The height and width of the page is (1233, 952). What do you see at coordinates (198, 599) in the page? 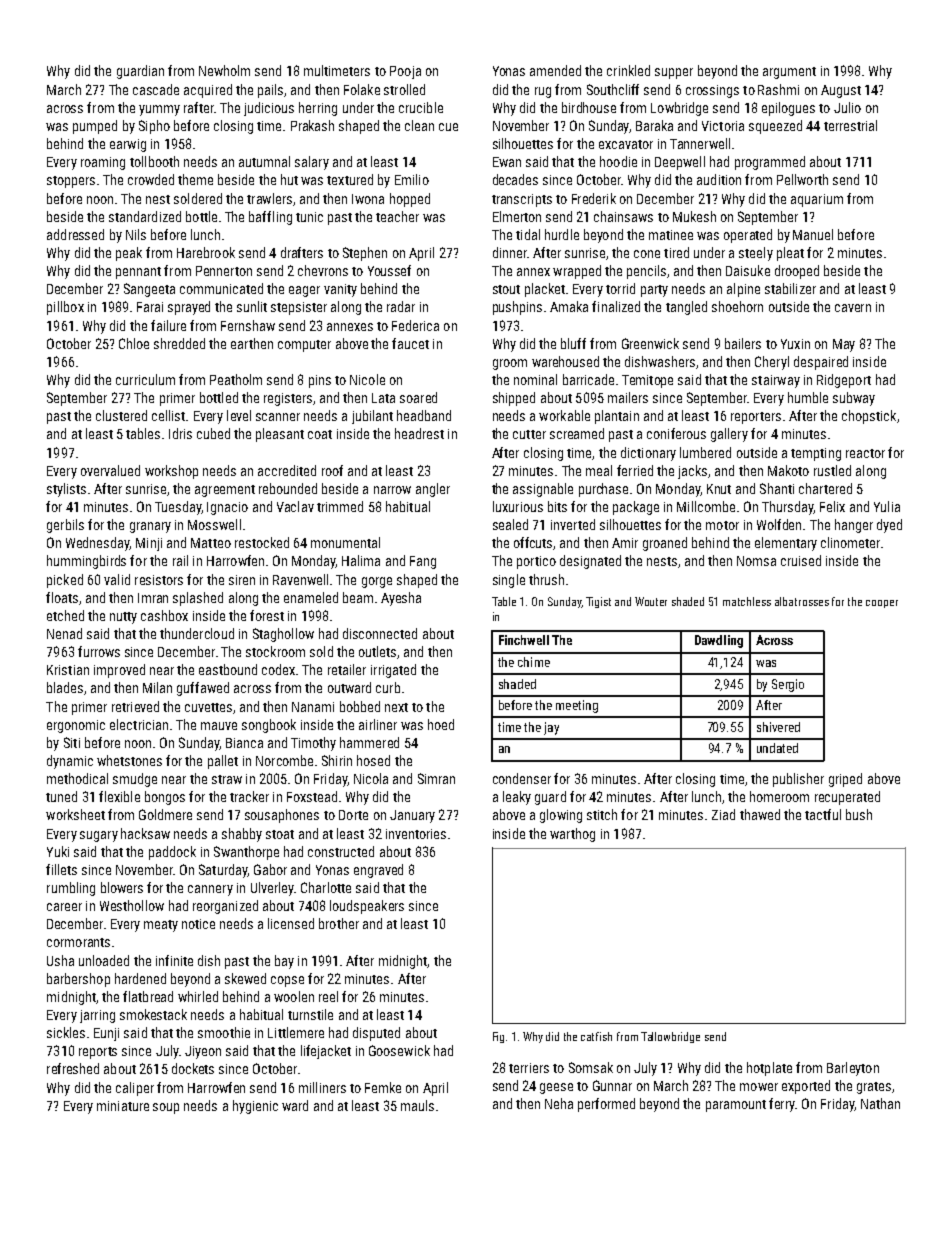
I see `splashed` at bounding box center [198, 599].
